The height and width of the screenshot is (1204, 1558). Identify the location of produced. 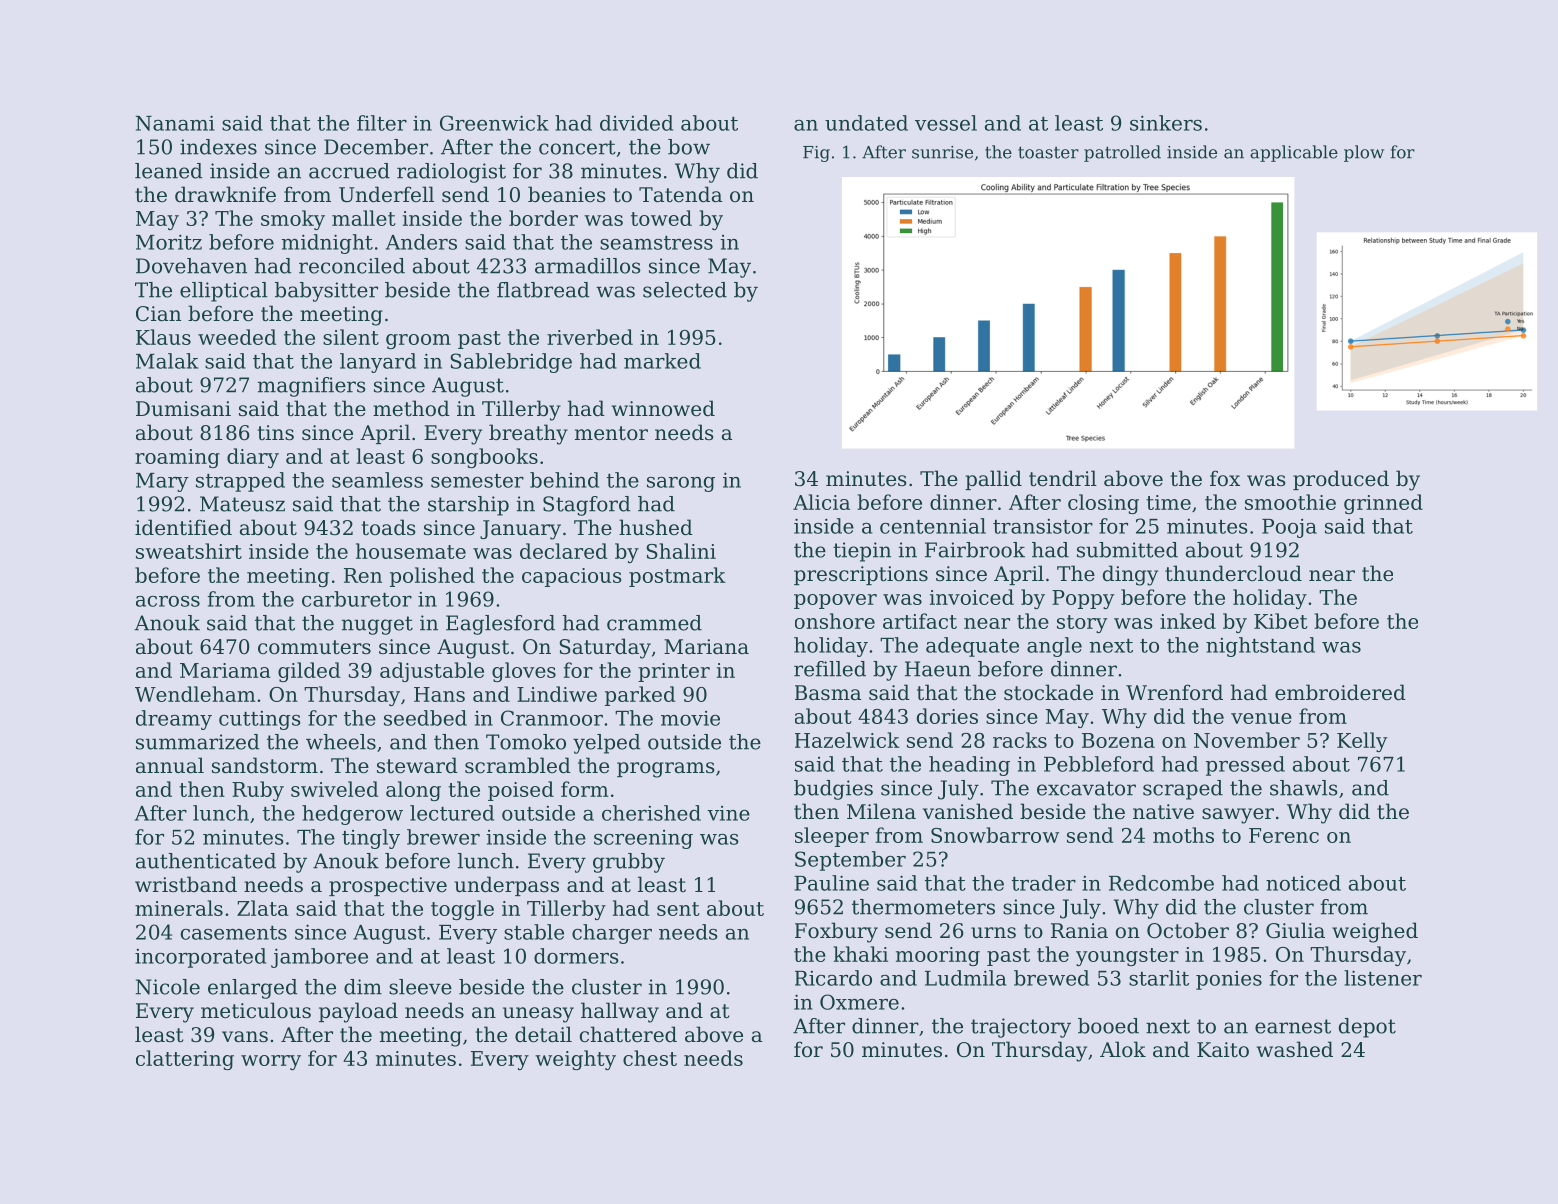
(1341, 480).
